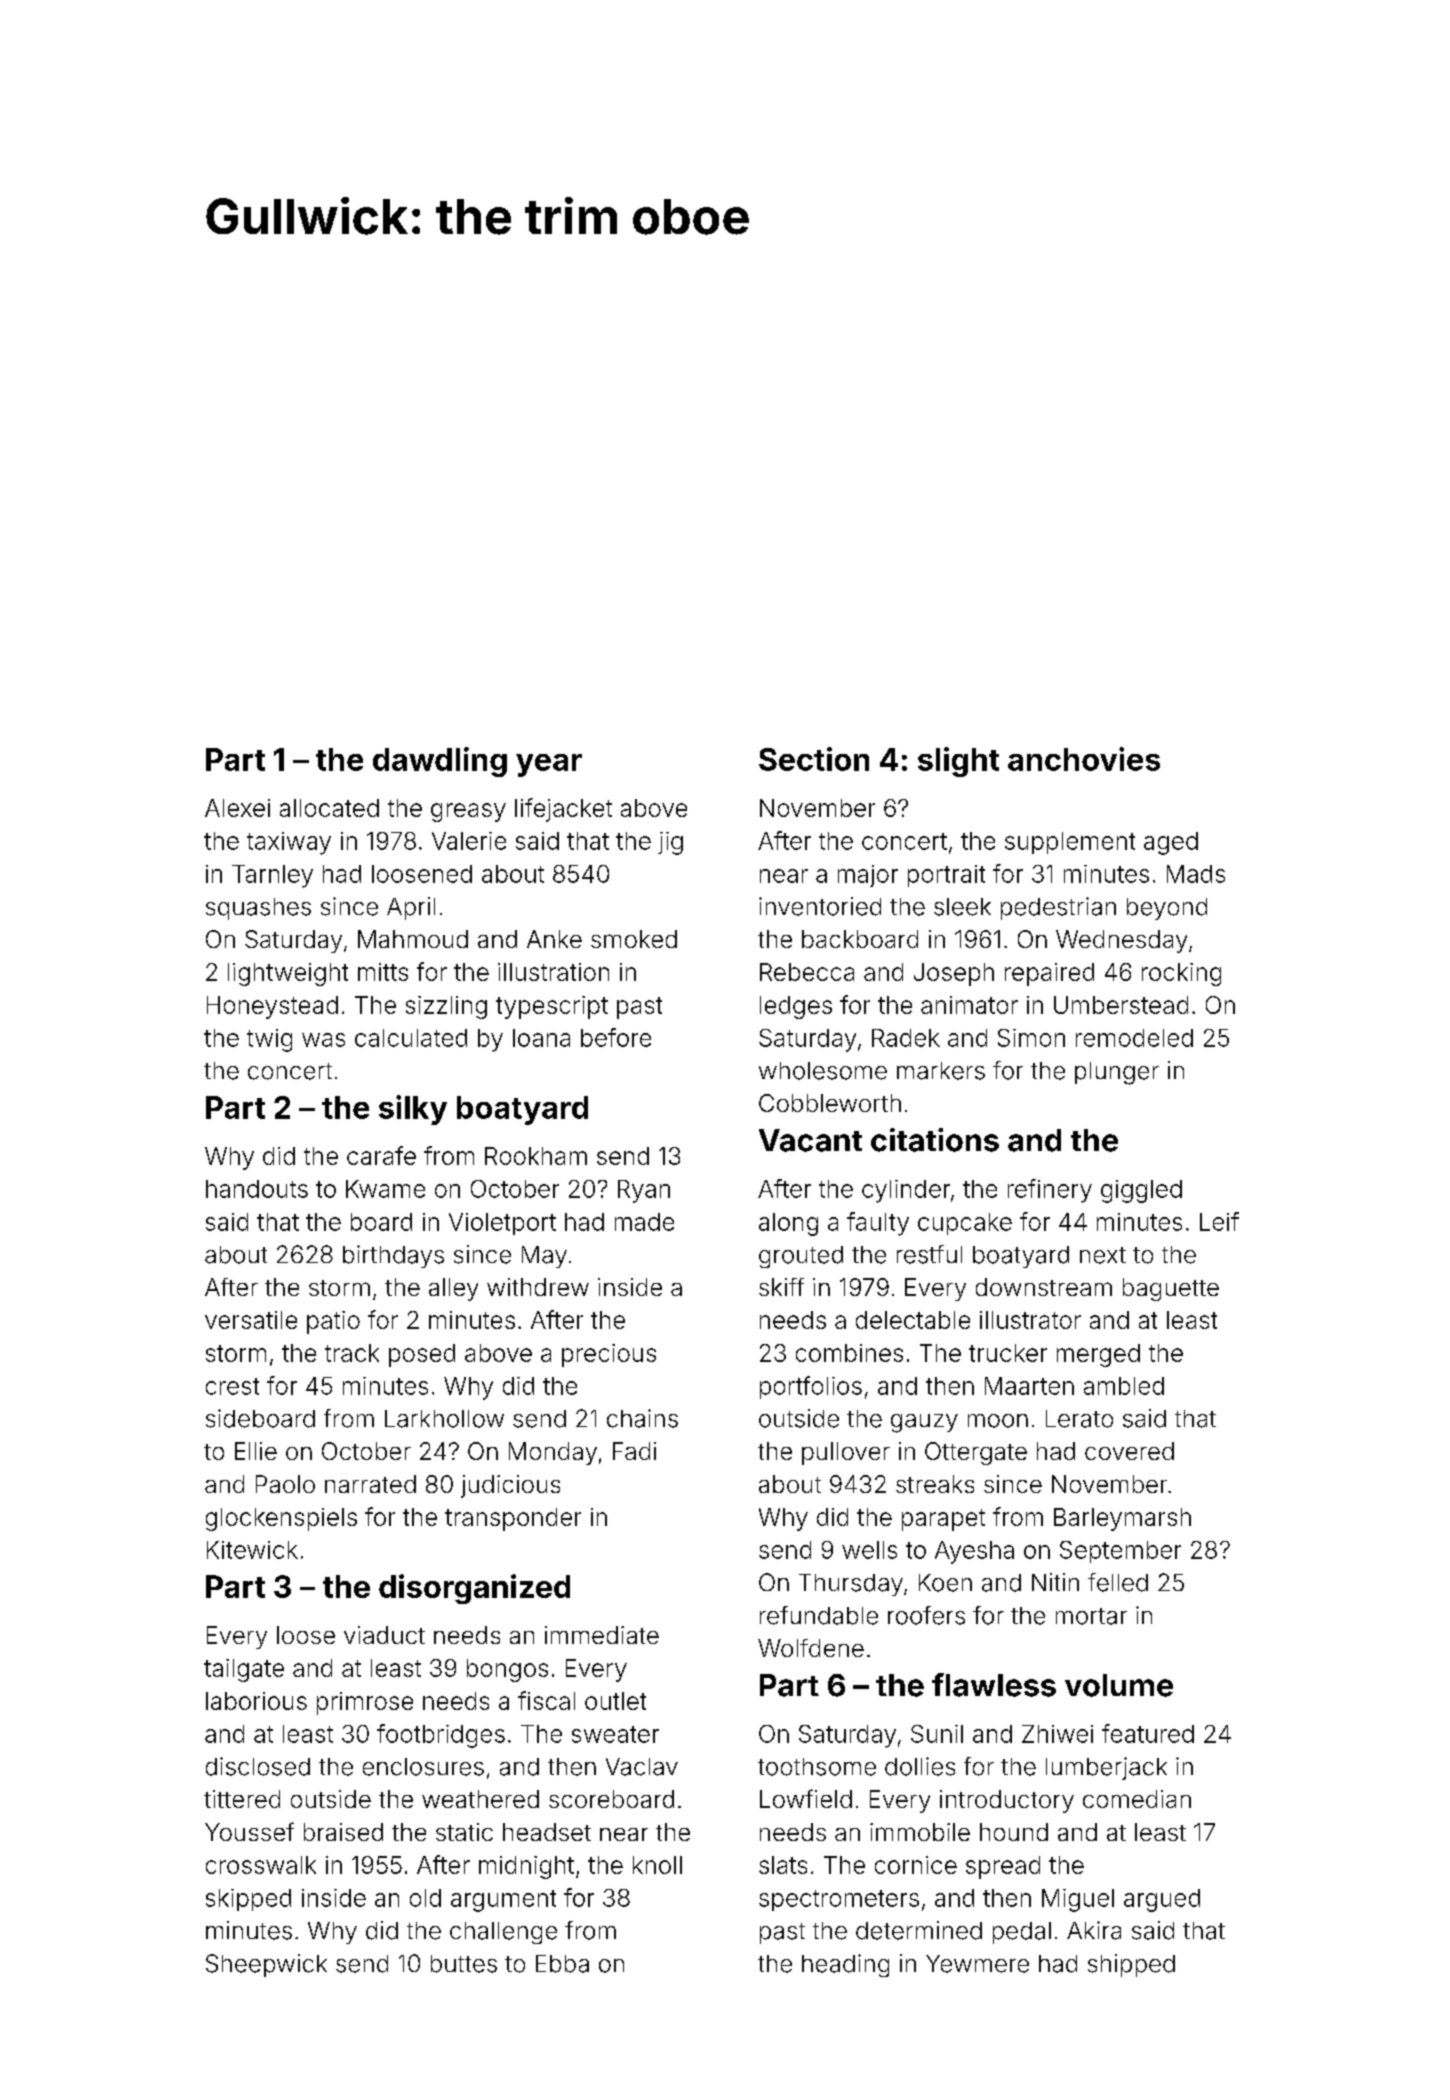 This screenshot has height=2100, width=1450. Describe the element at coordinates (440, 762) in the screenshot. I see `dawdling` at that location.
